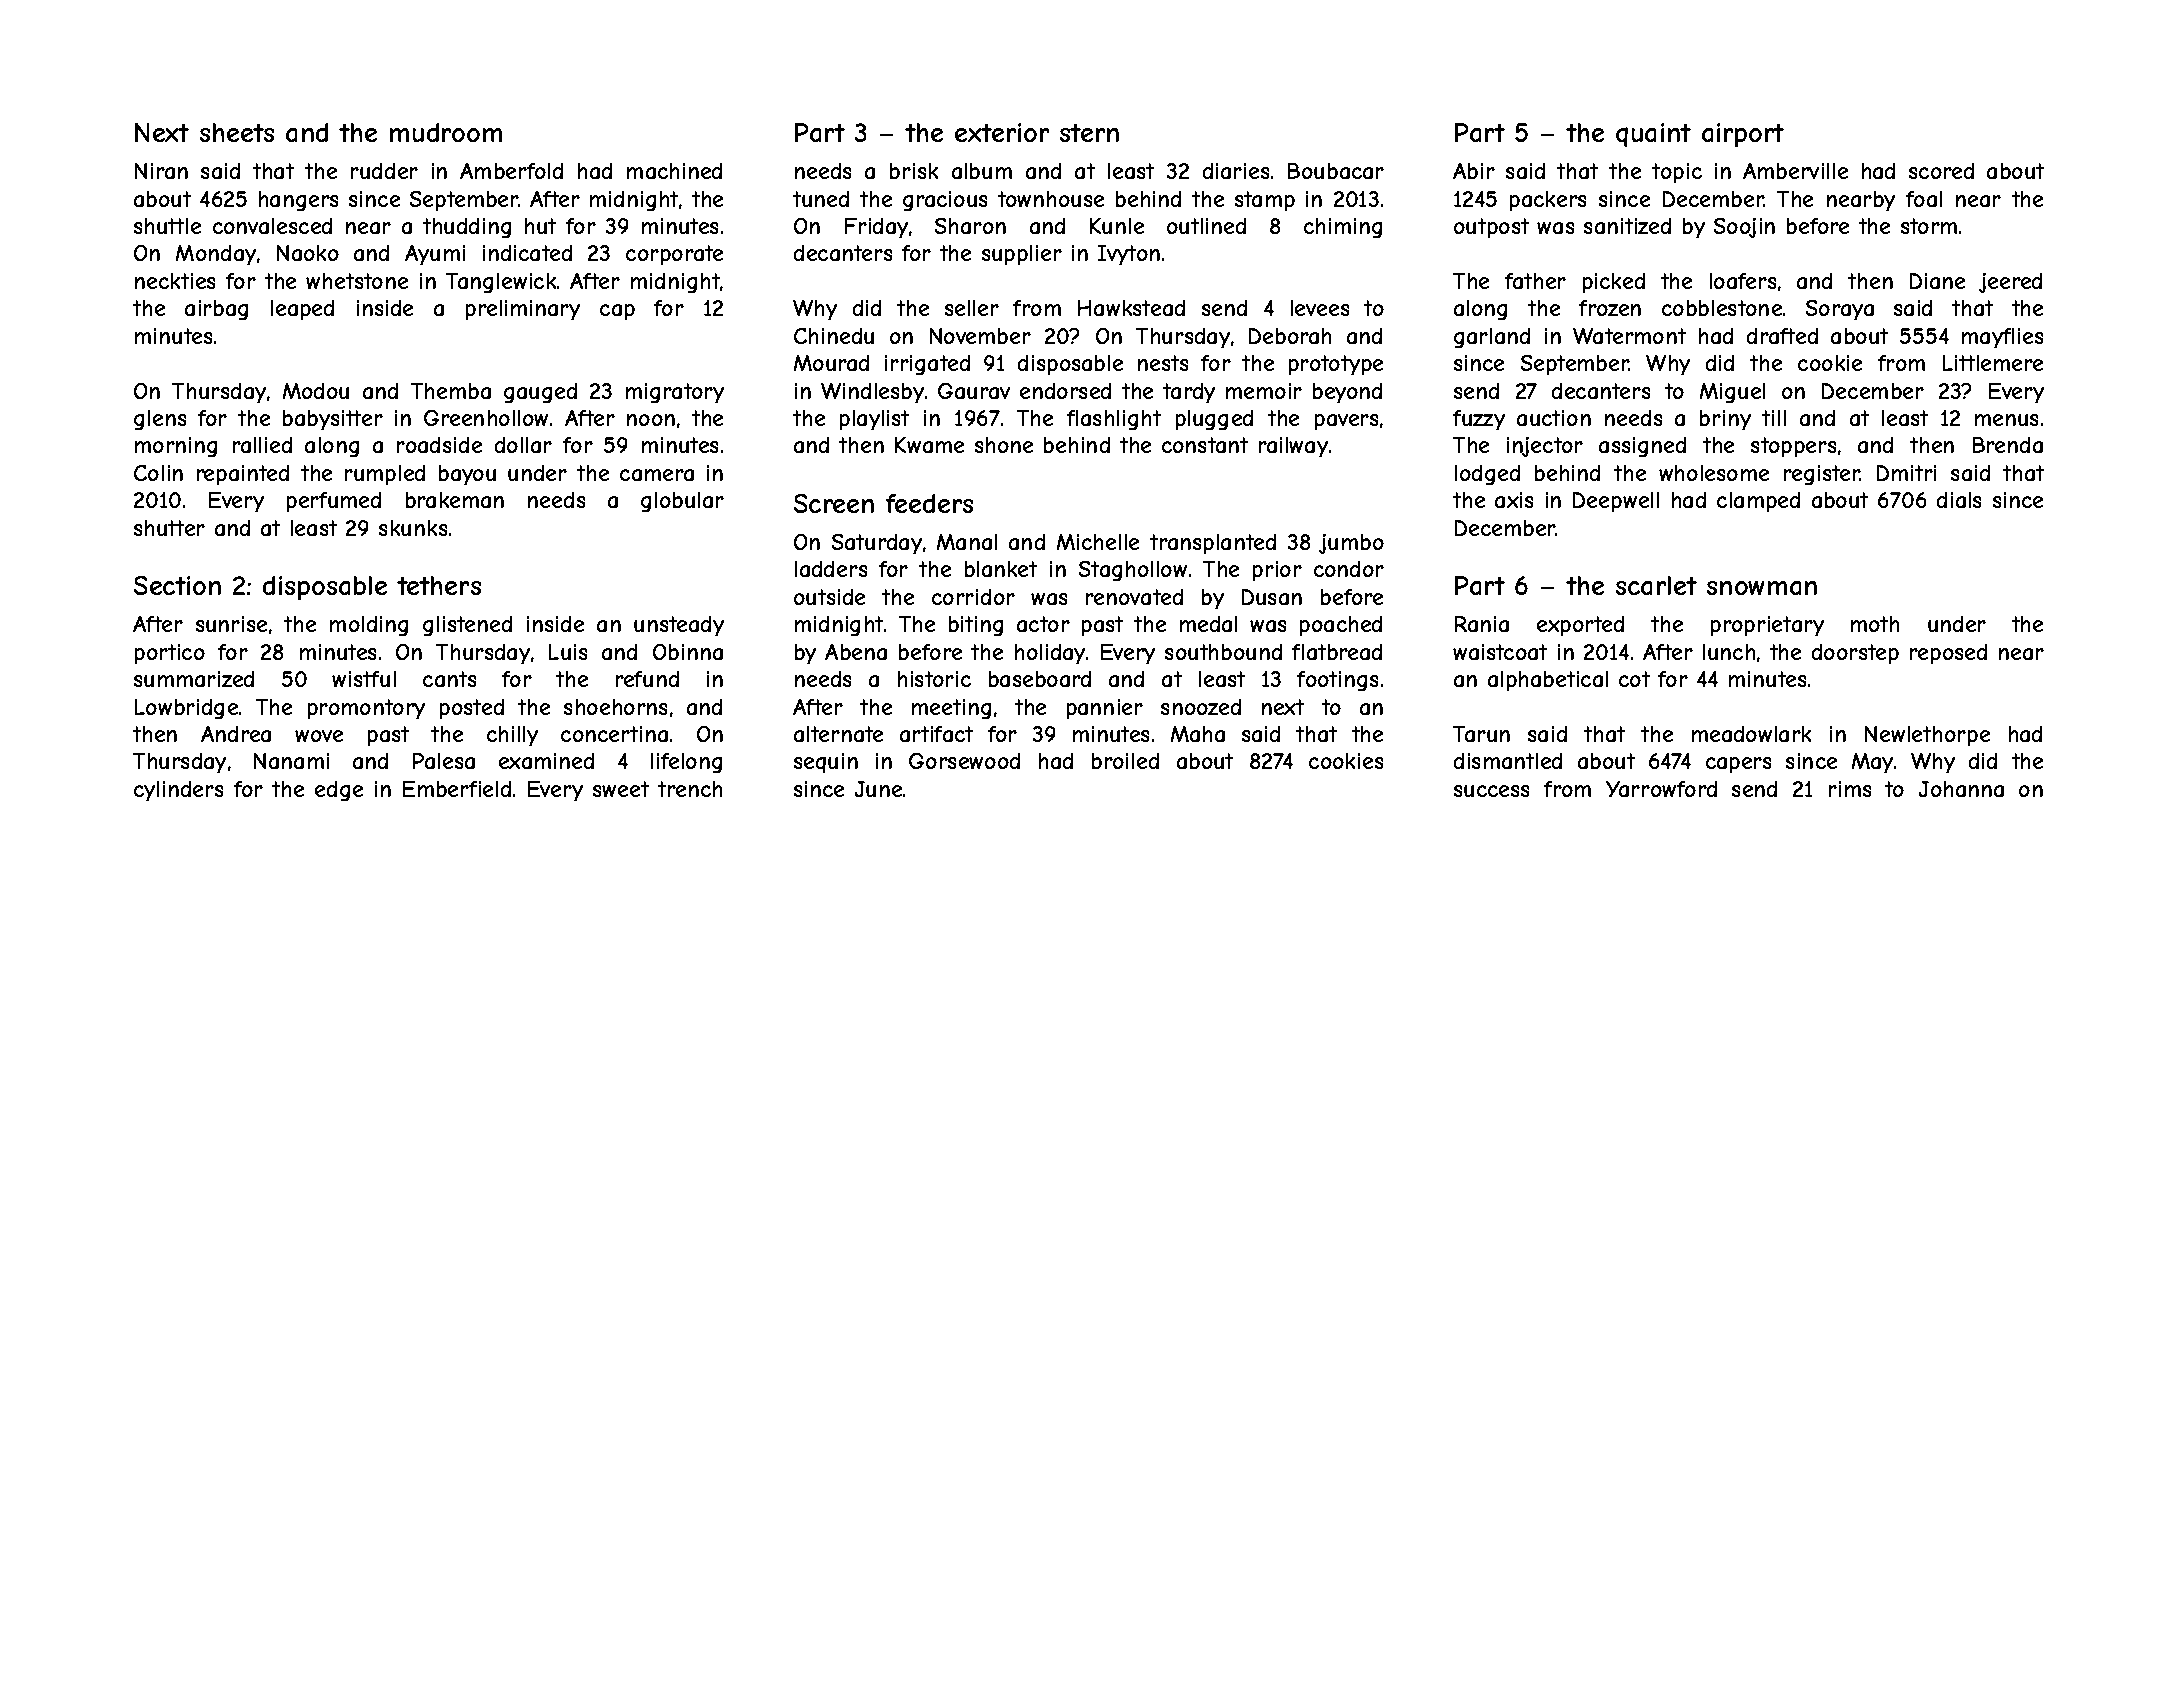 The height and width of the screenshot is (1683, 2178). What do you see at coordinates (486, 418) in the screenshot?
I see `Greenhollow` at bounding box center [486, 418].
